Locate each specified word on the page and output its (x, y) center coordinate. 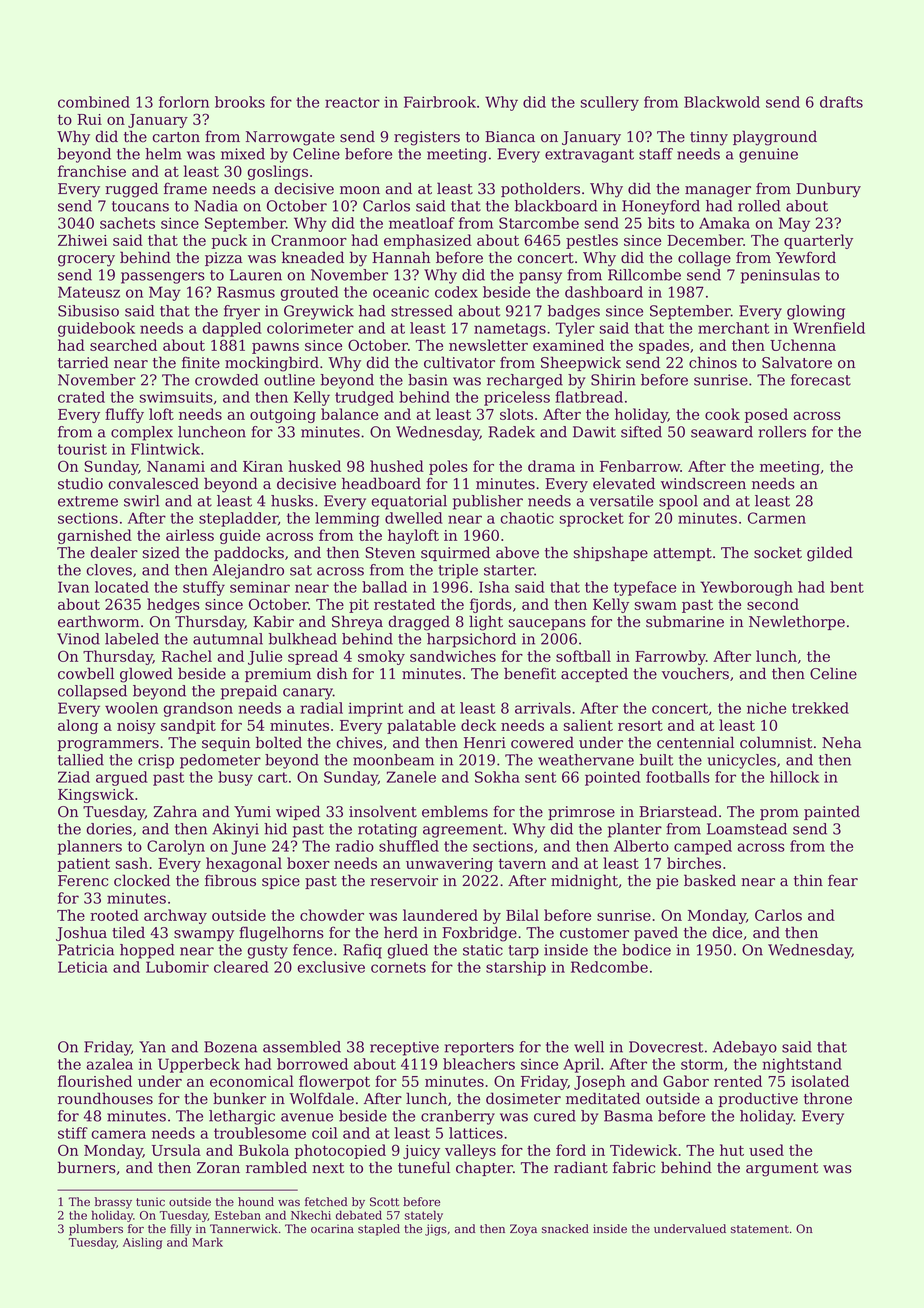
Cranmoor (309, 240)
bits (661, 223)
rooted (114, 915)
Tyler (575, 329)
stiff (73, 1133)
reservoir (404, 881)
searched (123, 345)
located (122, 587)
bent (847, 587)
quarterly (818, 241)
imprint (375, 709)
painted (832, 812)
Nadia (216, 206)
